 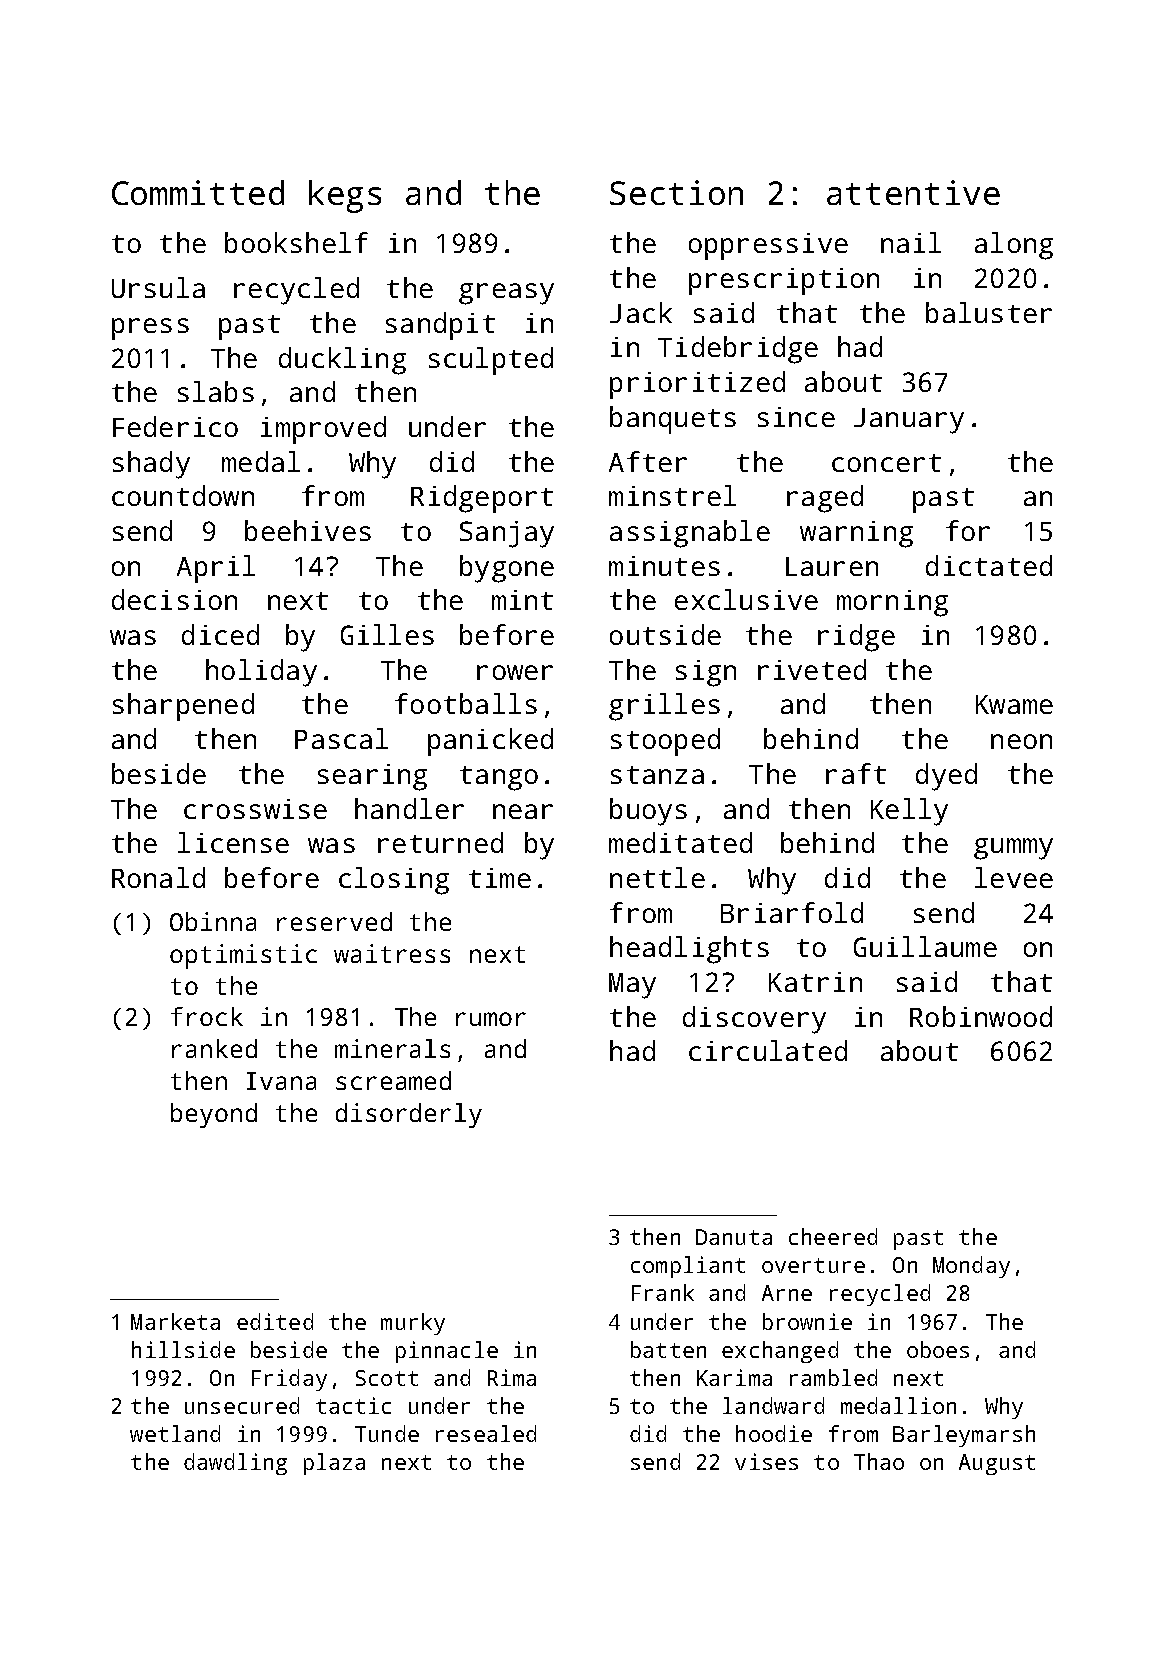 I want to click on plaza, so click(x=334, y=1464).
